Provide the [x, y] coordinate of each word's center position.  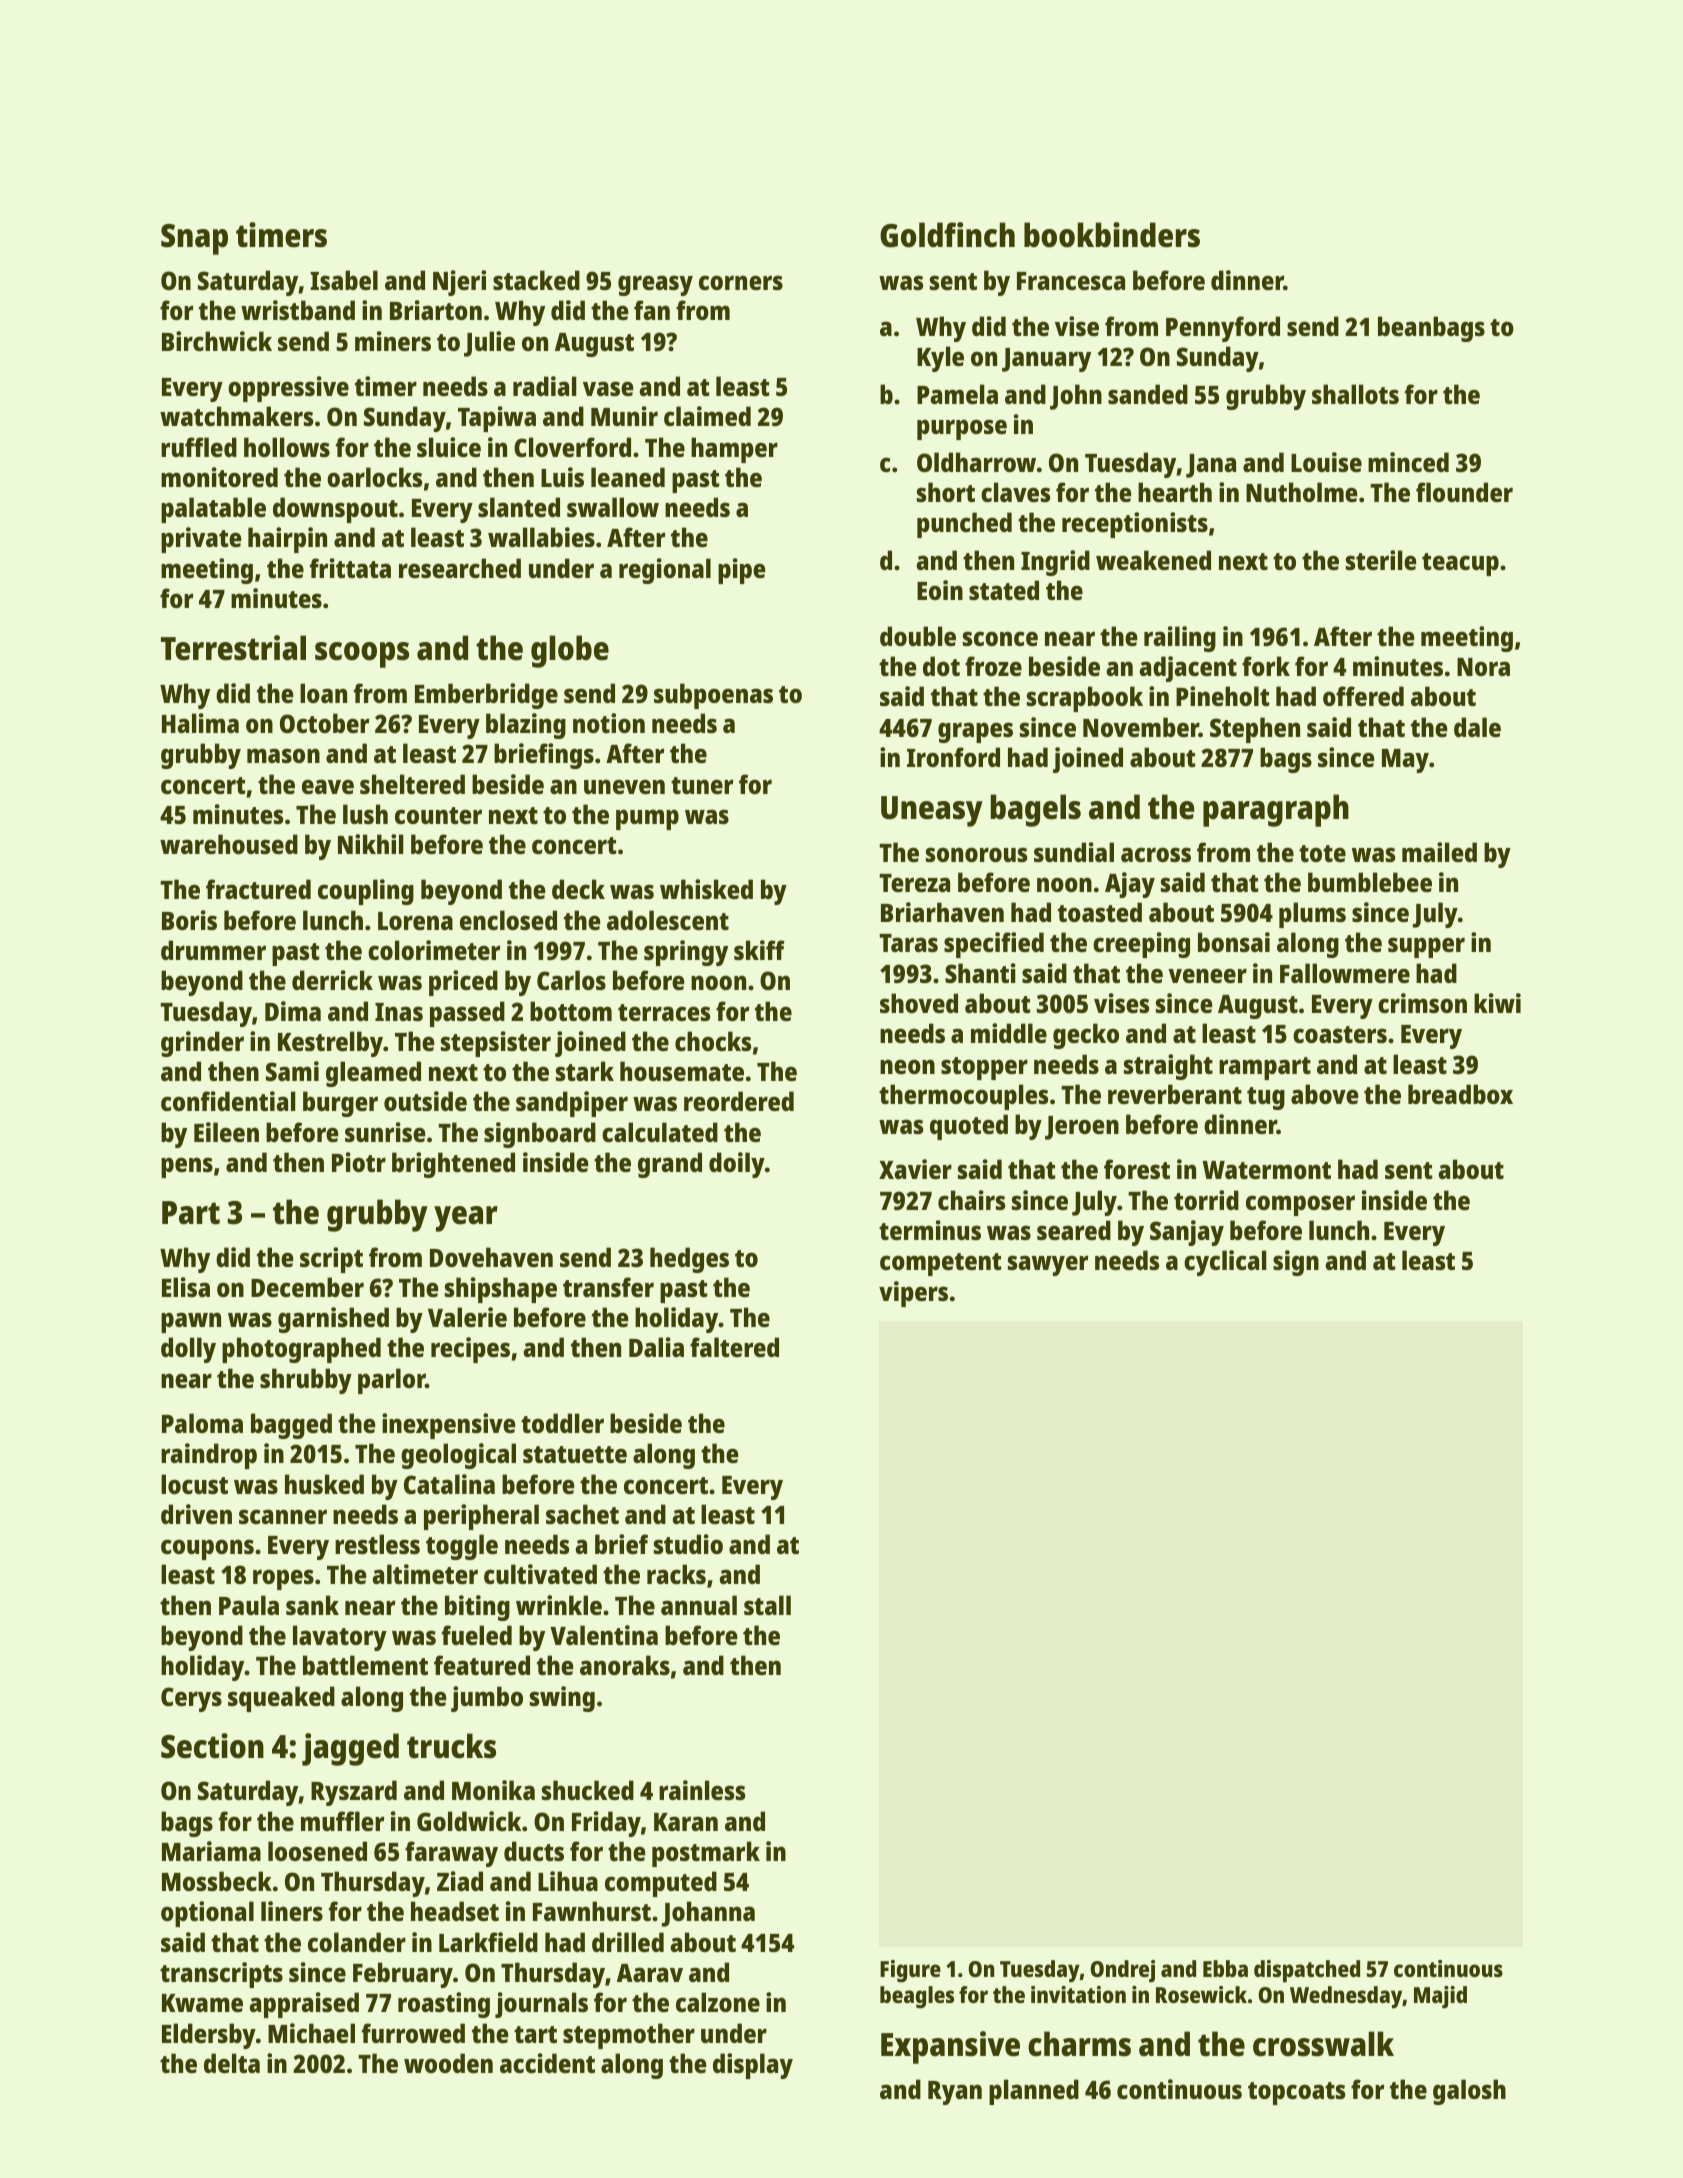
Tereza [914, 883]
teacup [1460, 564]
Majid [1440, 1997]
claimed [707, 416]
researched [460, 568]
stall [767, 1605]
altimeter [425, 1574]
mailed [1439, 852]
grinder [202, 1044]
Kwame [202, 2003]
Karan [686, 1822]
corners [741, 282]
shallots [1355, 394]
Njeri [459, 283]
